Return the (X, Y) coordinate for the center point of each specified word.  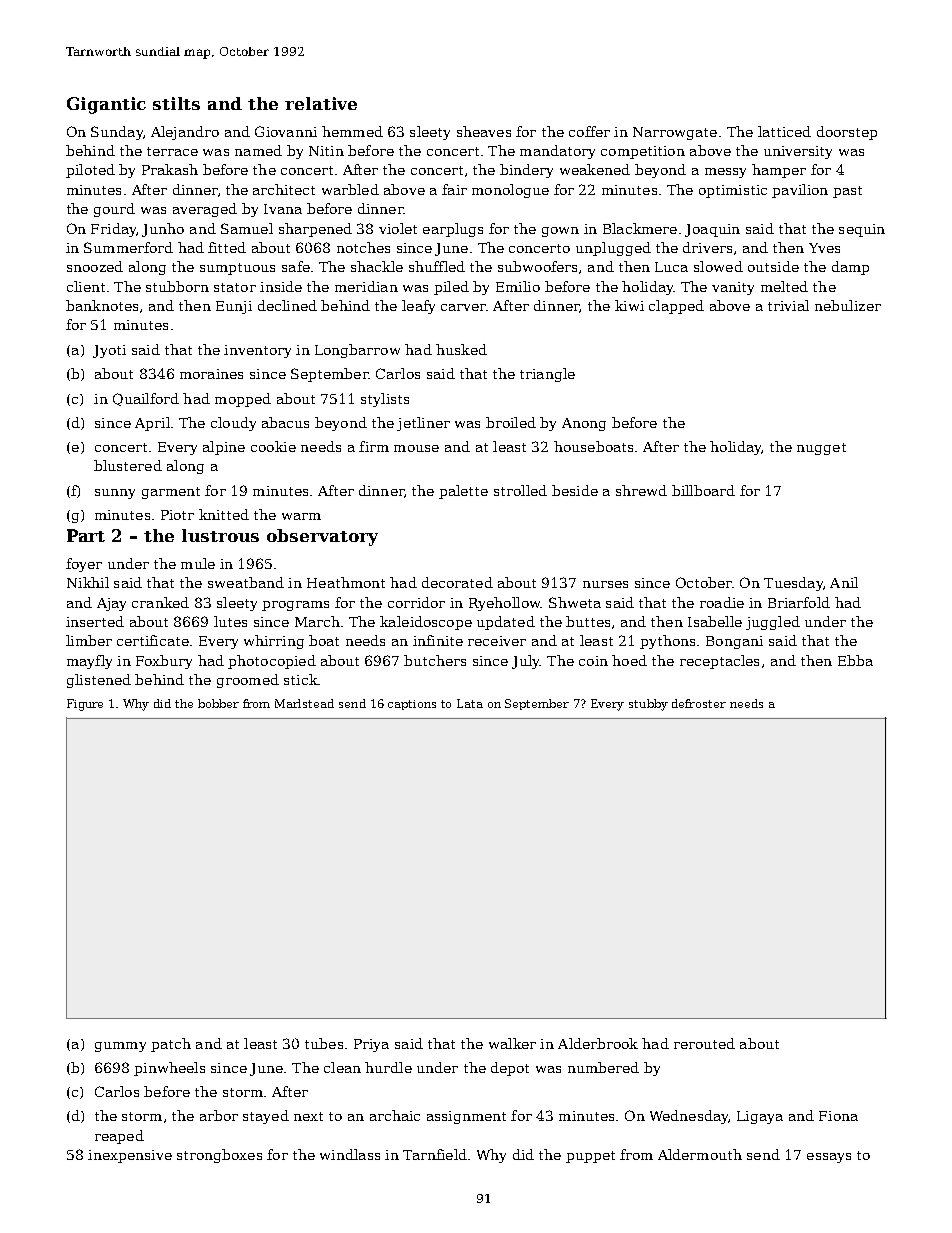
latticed (784, 131)
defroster (699, 703)
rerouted (704, 1043)
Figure (85, 705)
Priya (371, 1045)
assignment (466, 1117)
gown (560, 232)
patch (171, 1045)
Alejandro (185, 133)
